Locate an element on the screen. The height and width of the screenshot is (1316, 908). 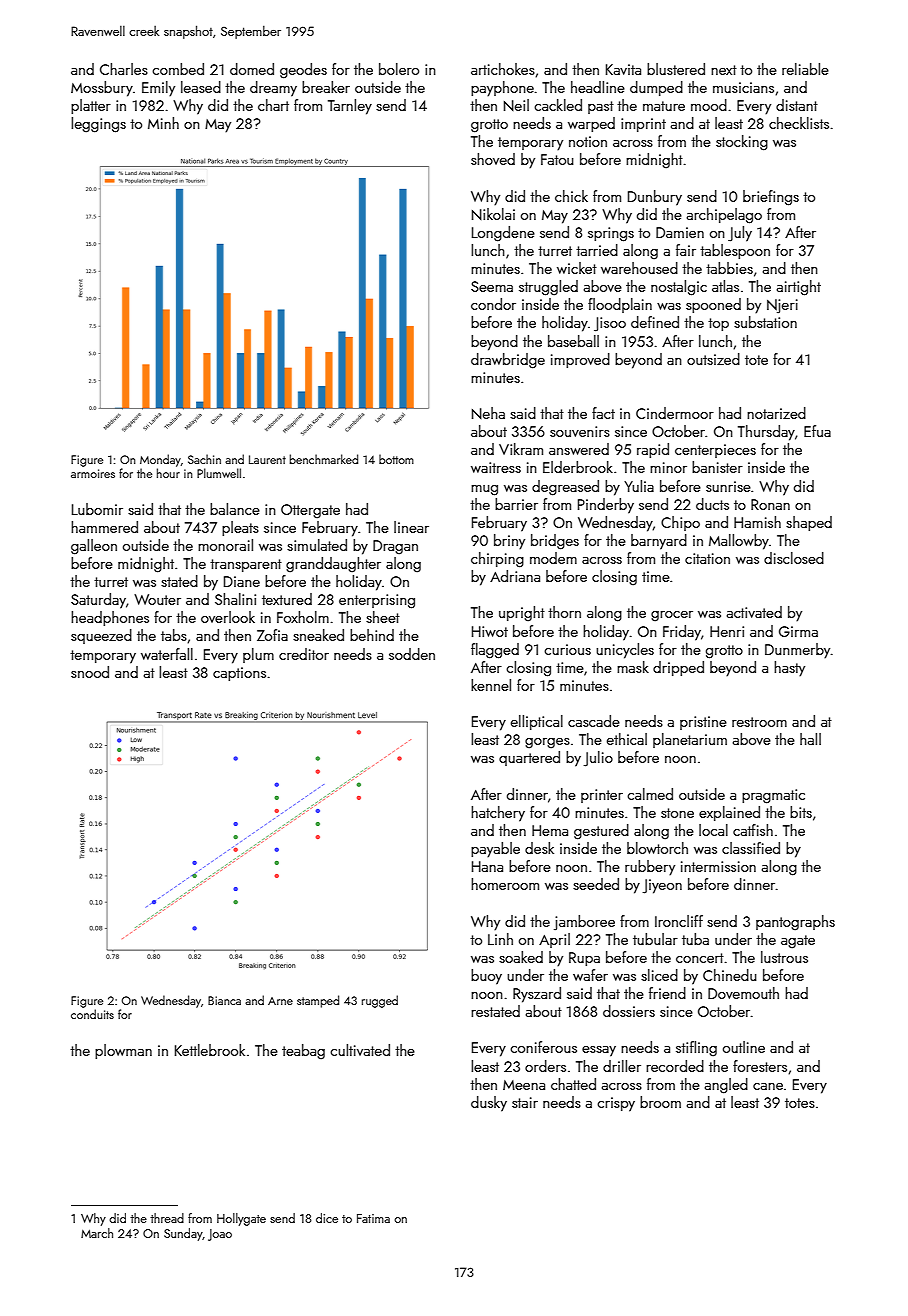
Hollygate is located at coordinates (241, 1219).
